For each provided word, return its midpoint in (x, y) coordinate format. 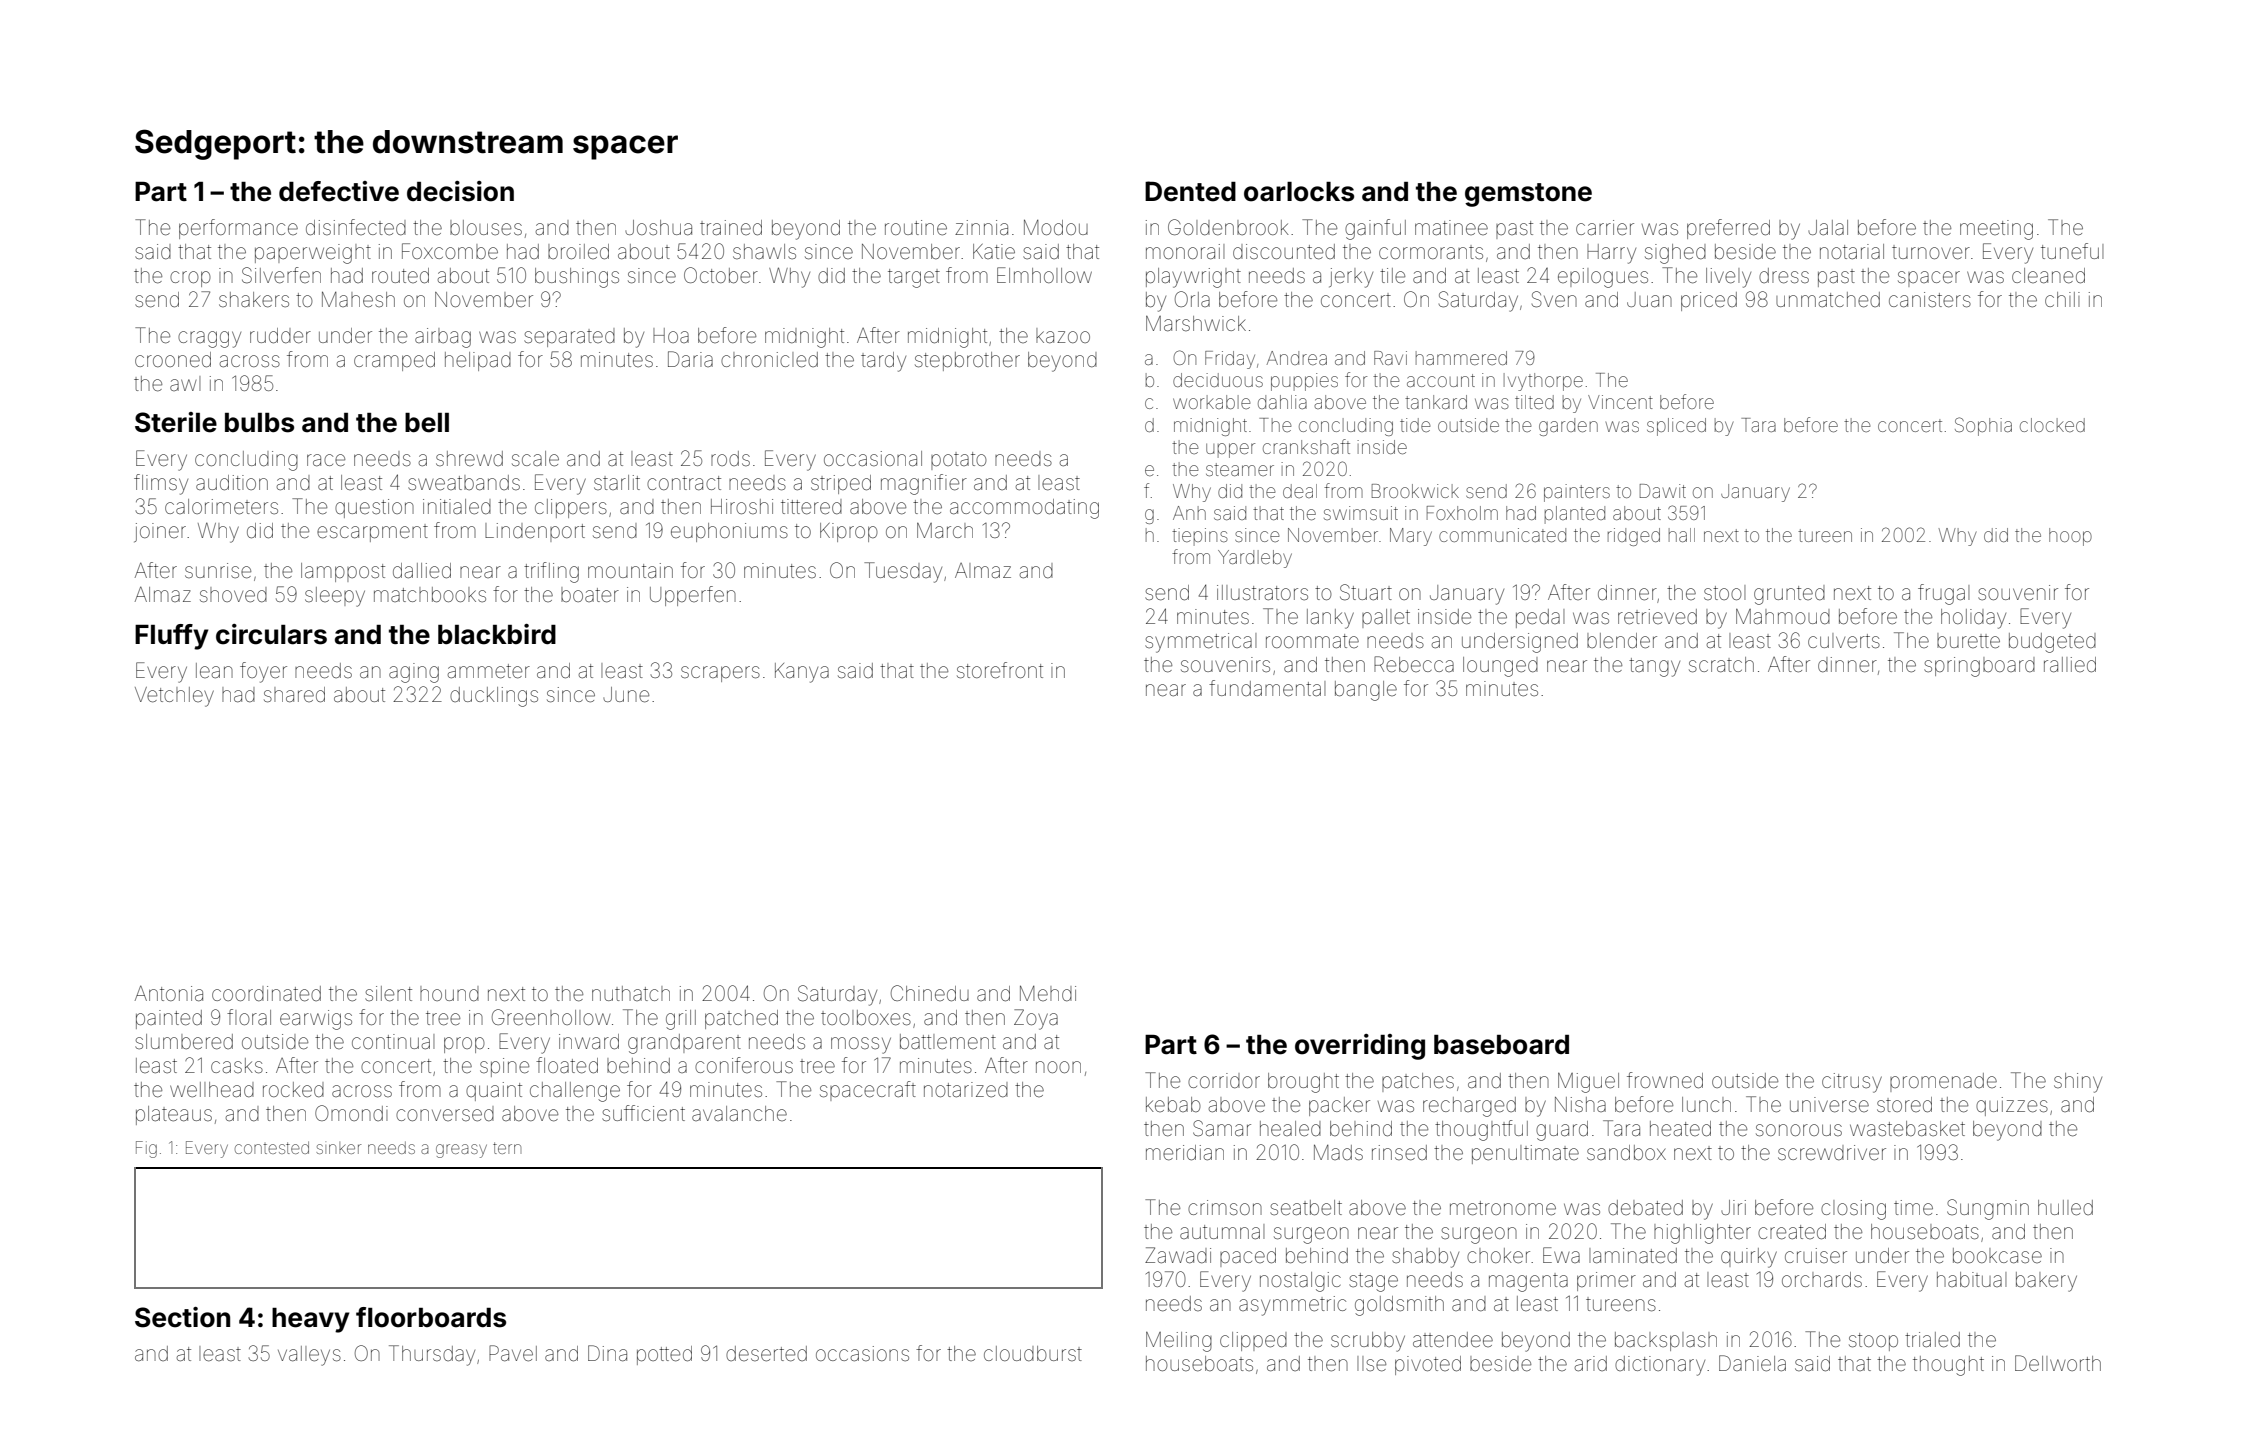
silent (388, 994)
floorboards (431, 1317)
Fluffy (171, 637)
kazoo (1063, 335)
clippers (571, 508)
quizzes (2012, 1106)
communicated (1502, 535)
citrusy (1852, 1083)
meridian (1185, 1153)
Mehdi (1048, 993)
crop (190, 279)
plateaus (174, 1115)
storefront (1000, 670)
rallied (2070, 664)
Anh (1189, 513)
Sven (1554, 299)
